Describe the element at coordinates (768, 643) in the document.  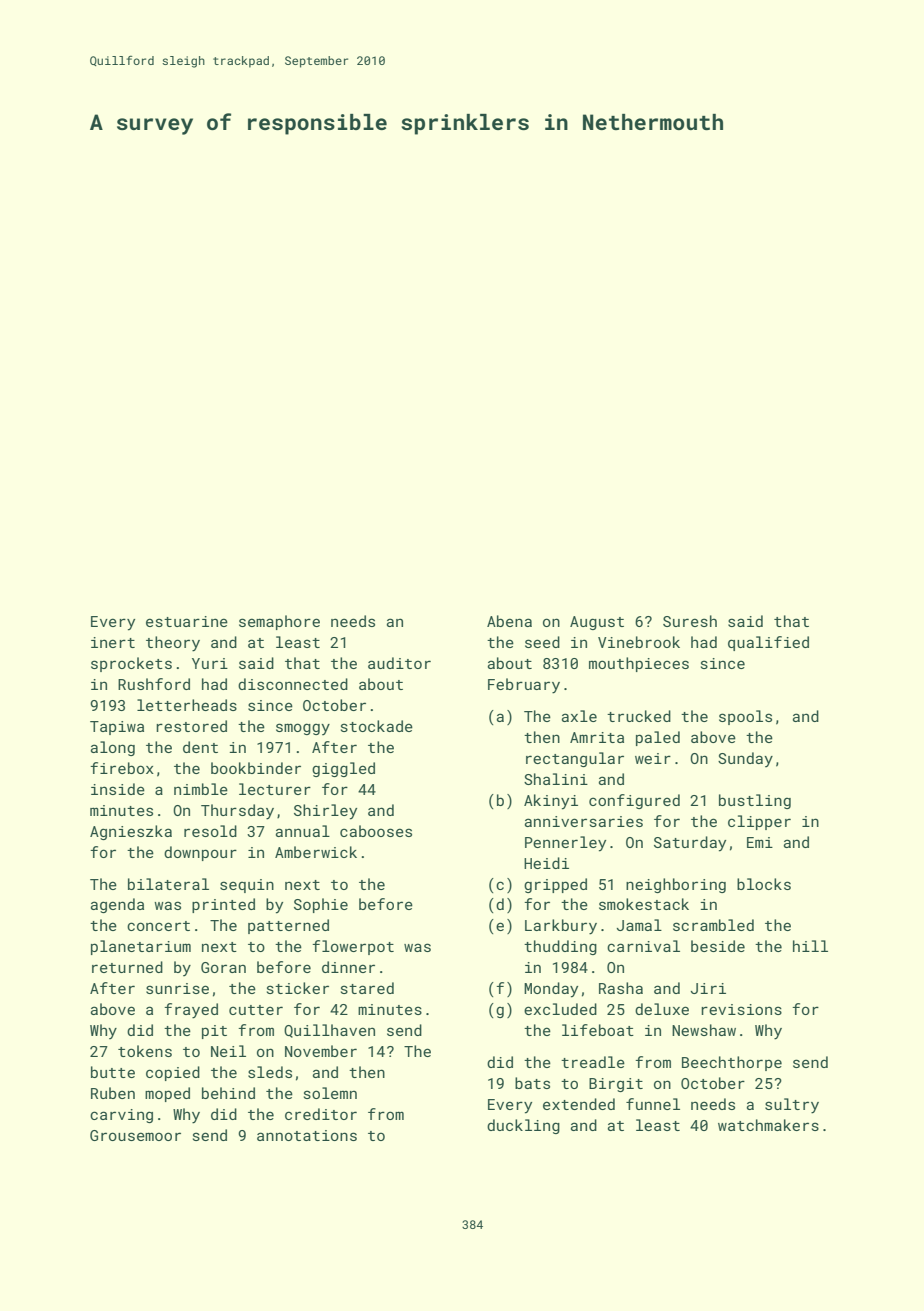
I see `qualified` at that location.
